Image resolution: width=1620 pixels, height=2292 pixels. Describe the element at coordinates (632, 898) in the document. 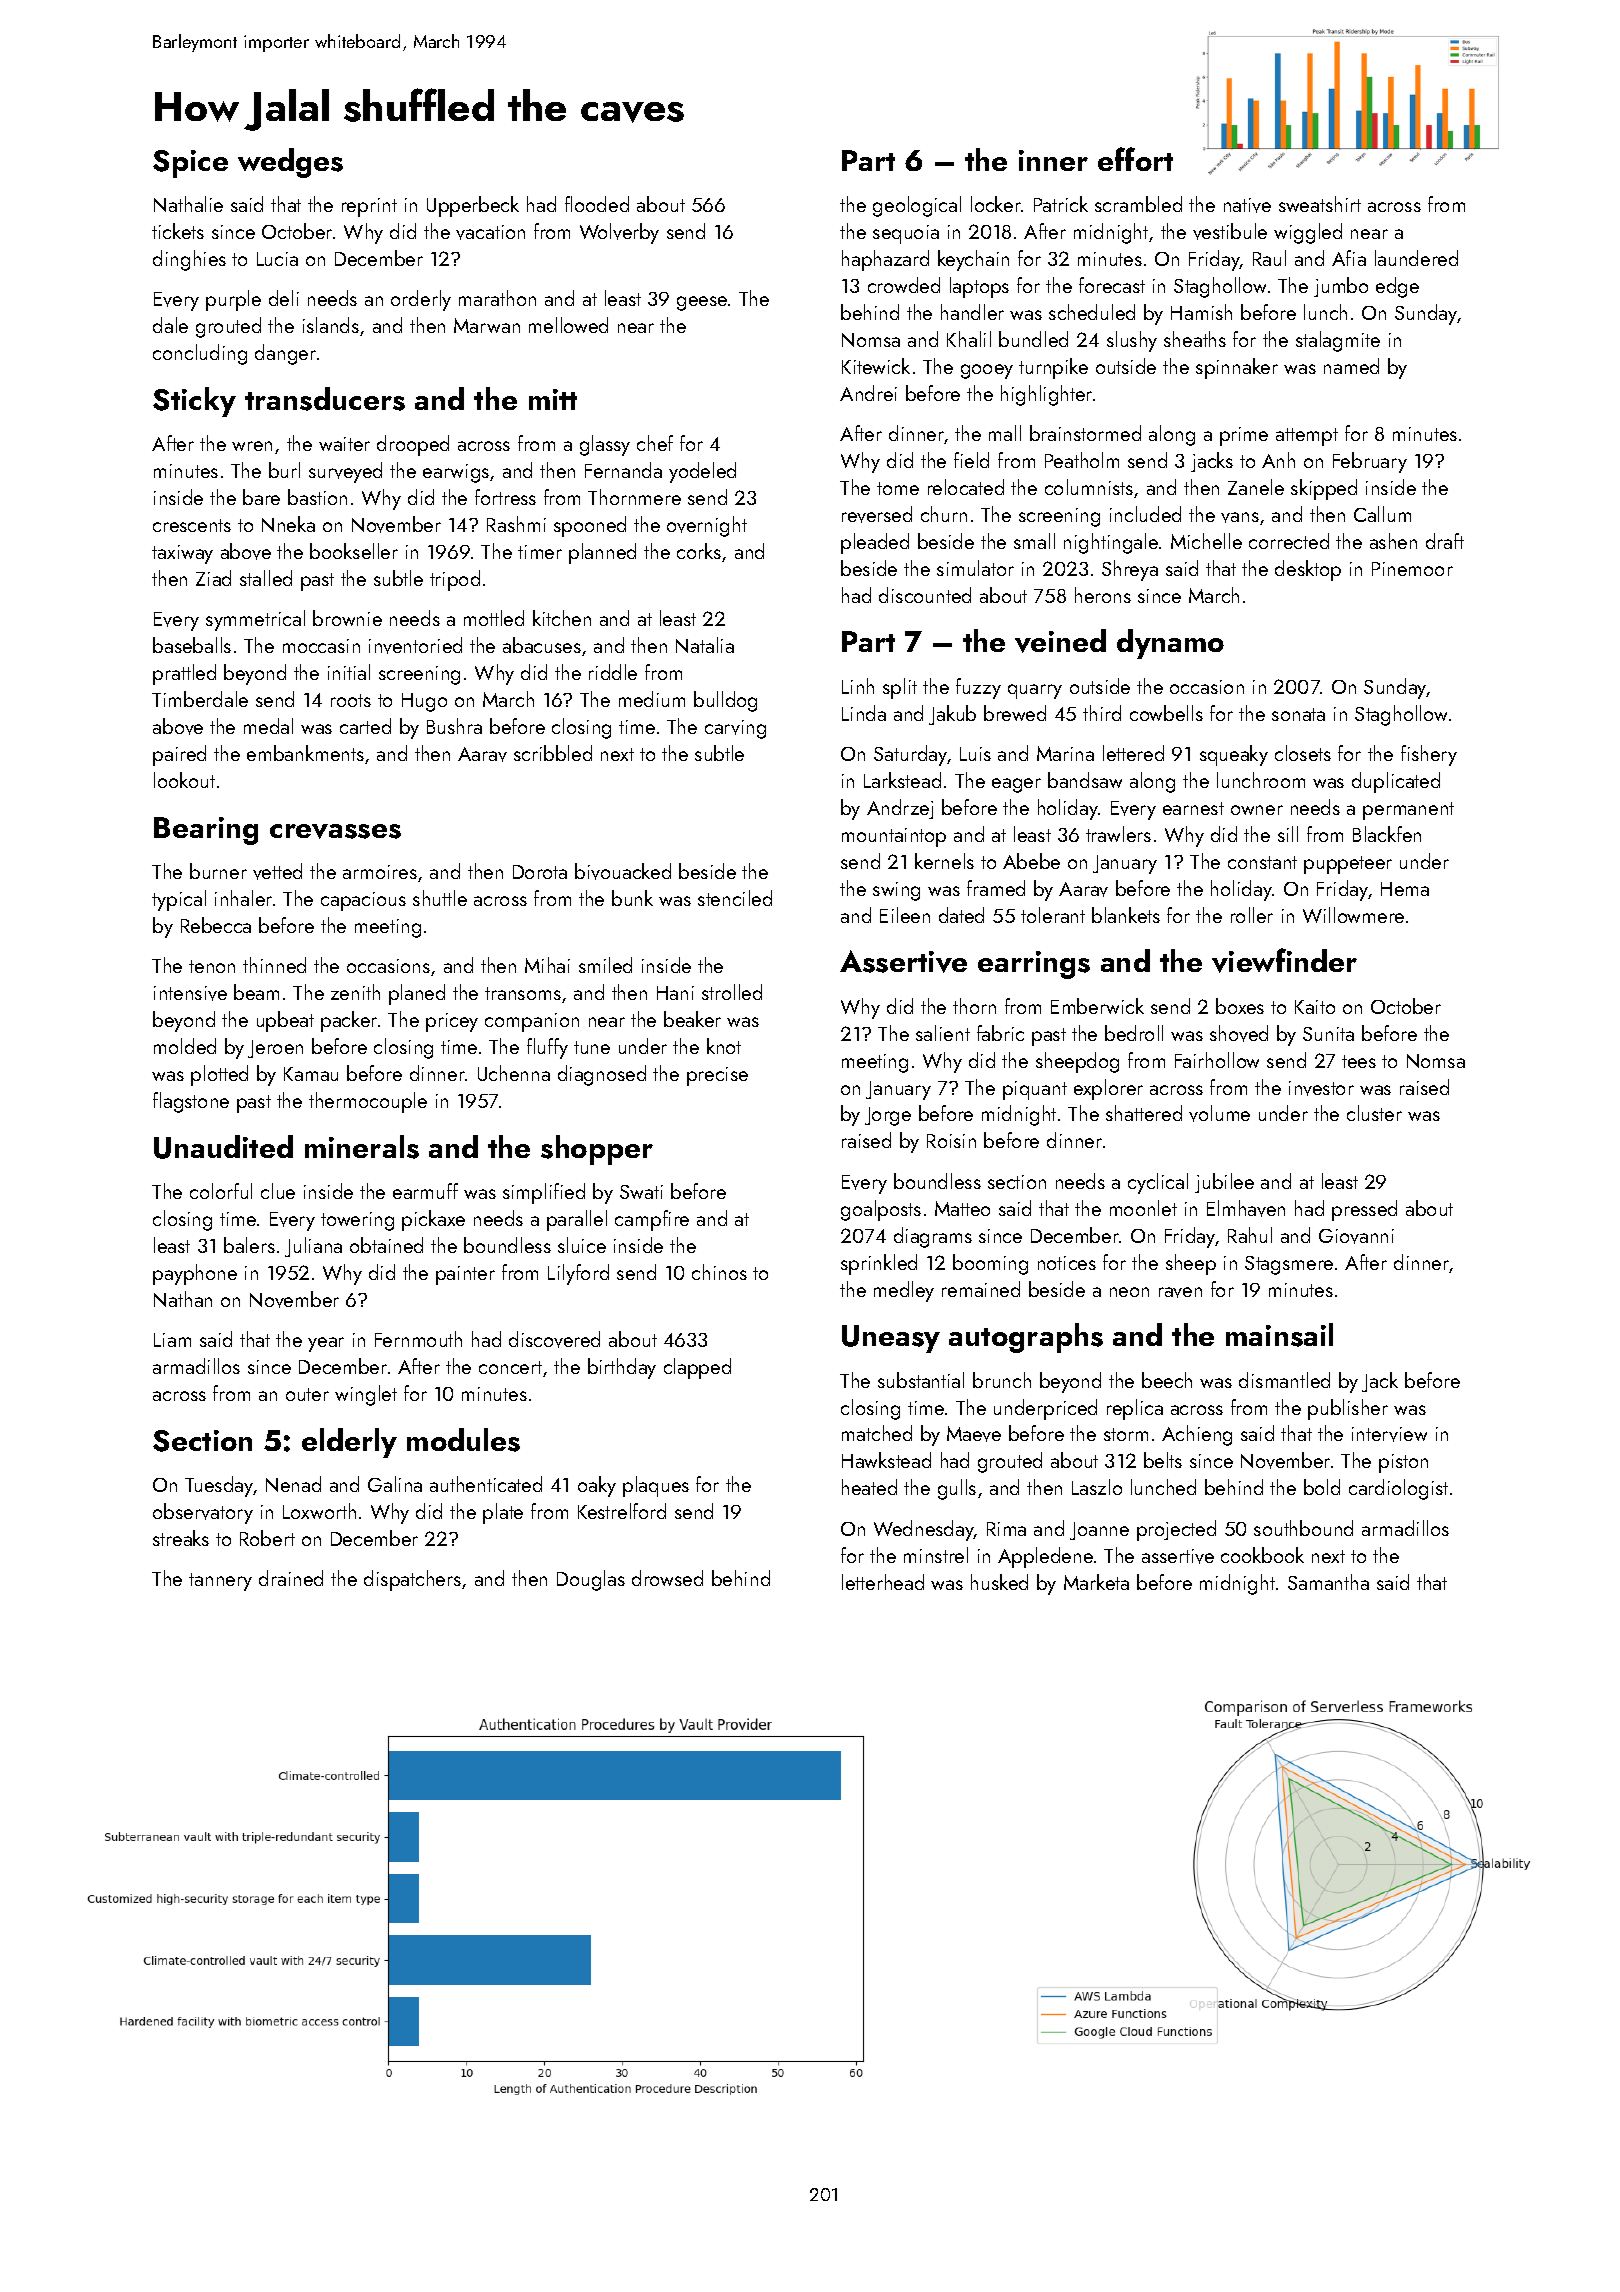

I see `bunk` at that location.
